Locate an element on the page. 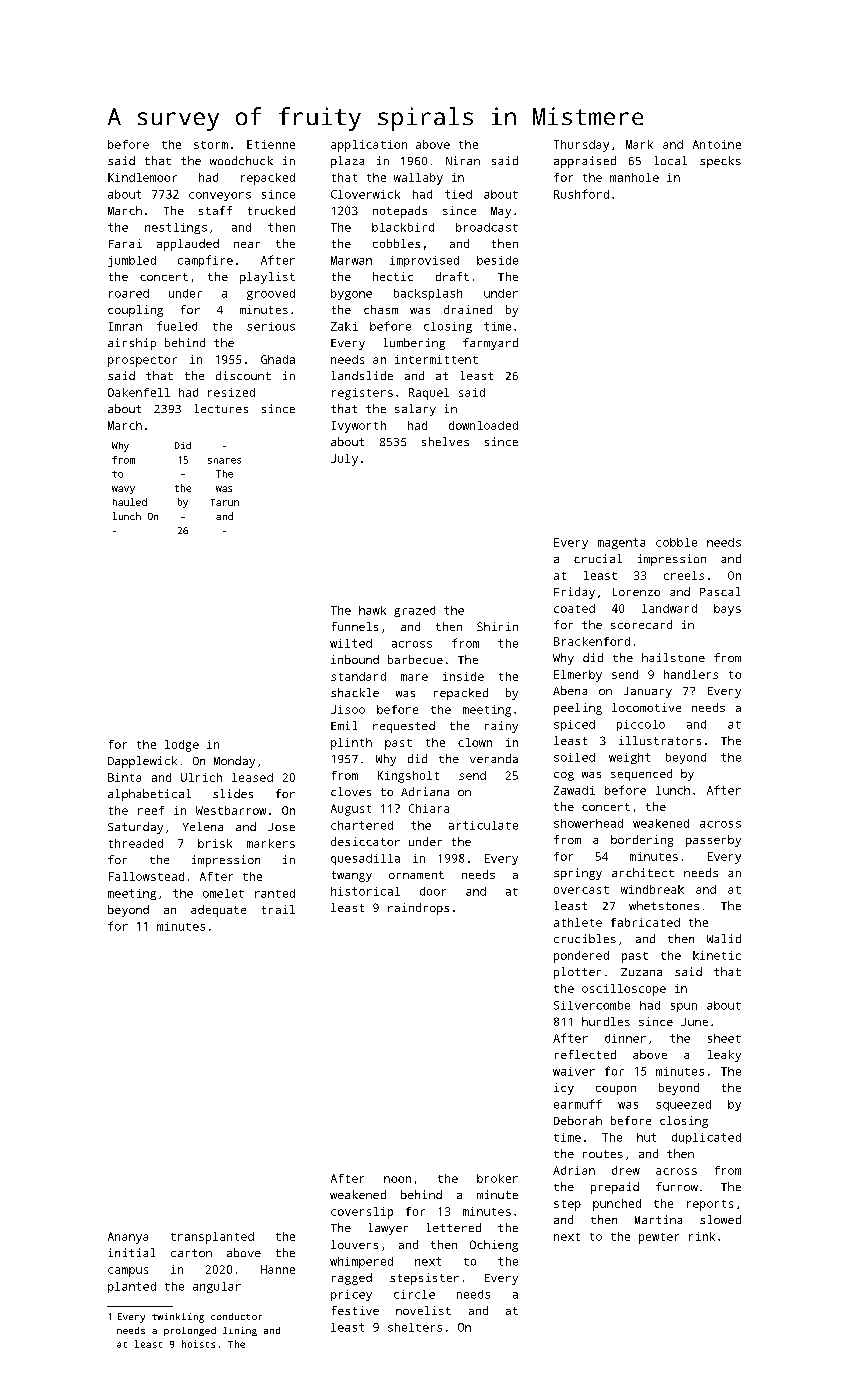  illustrators is located at coordinates (660, 740).
